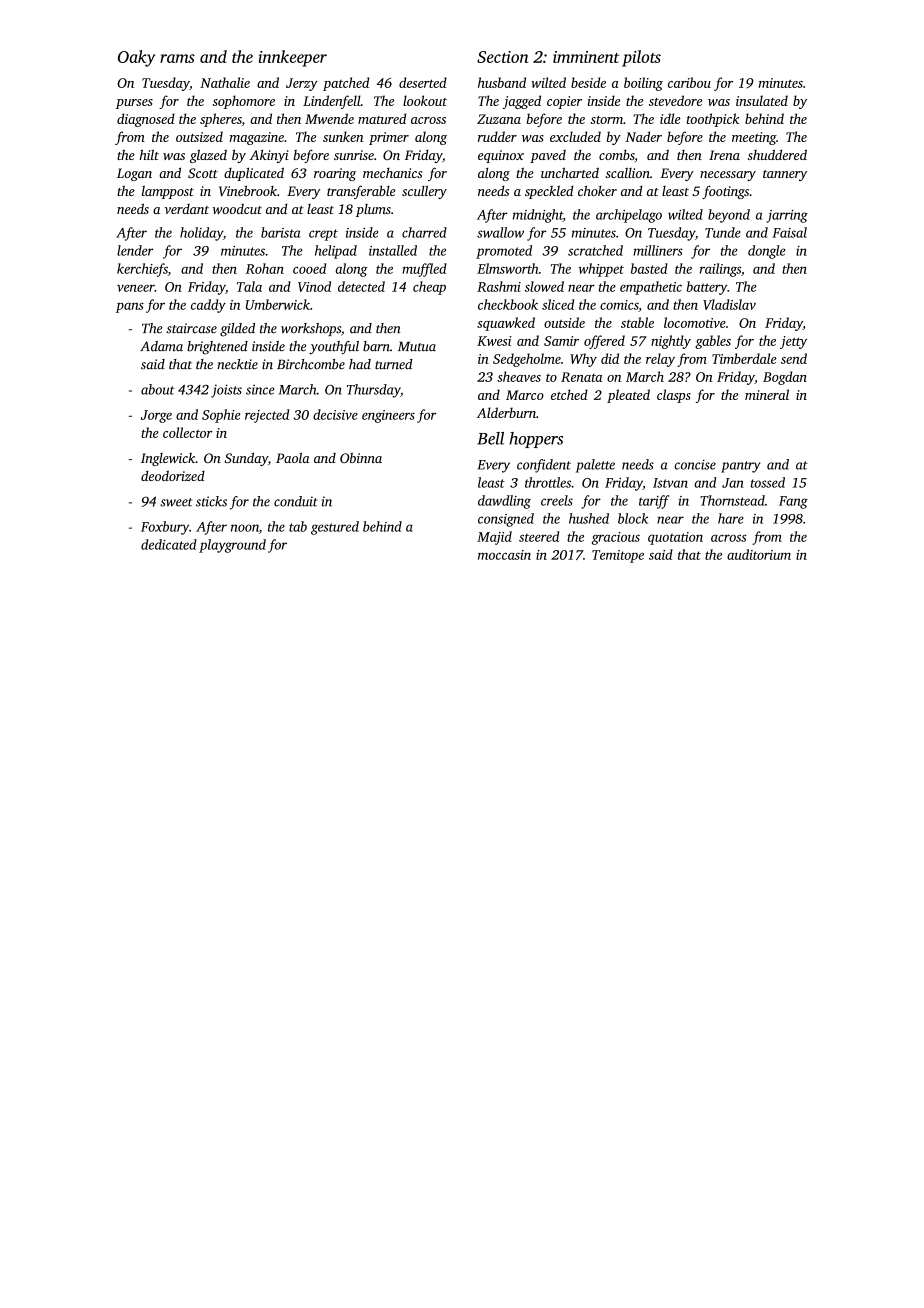  I want to click on insulated, so click(762, 100).
